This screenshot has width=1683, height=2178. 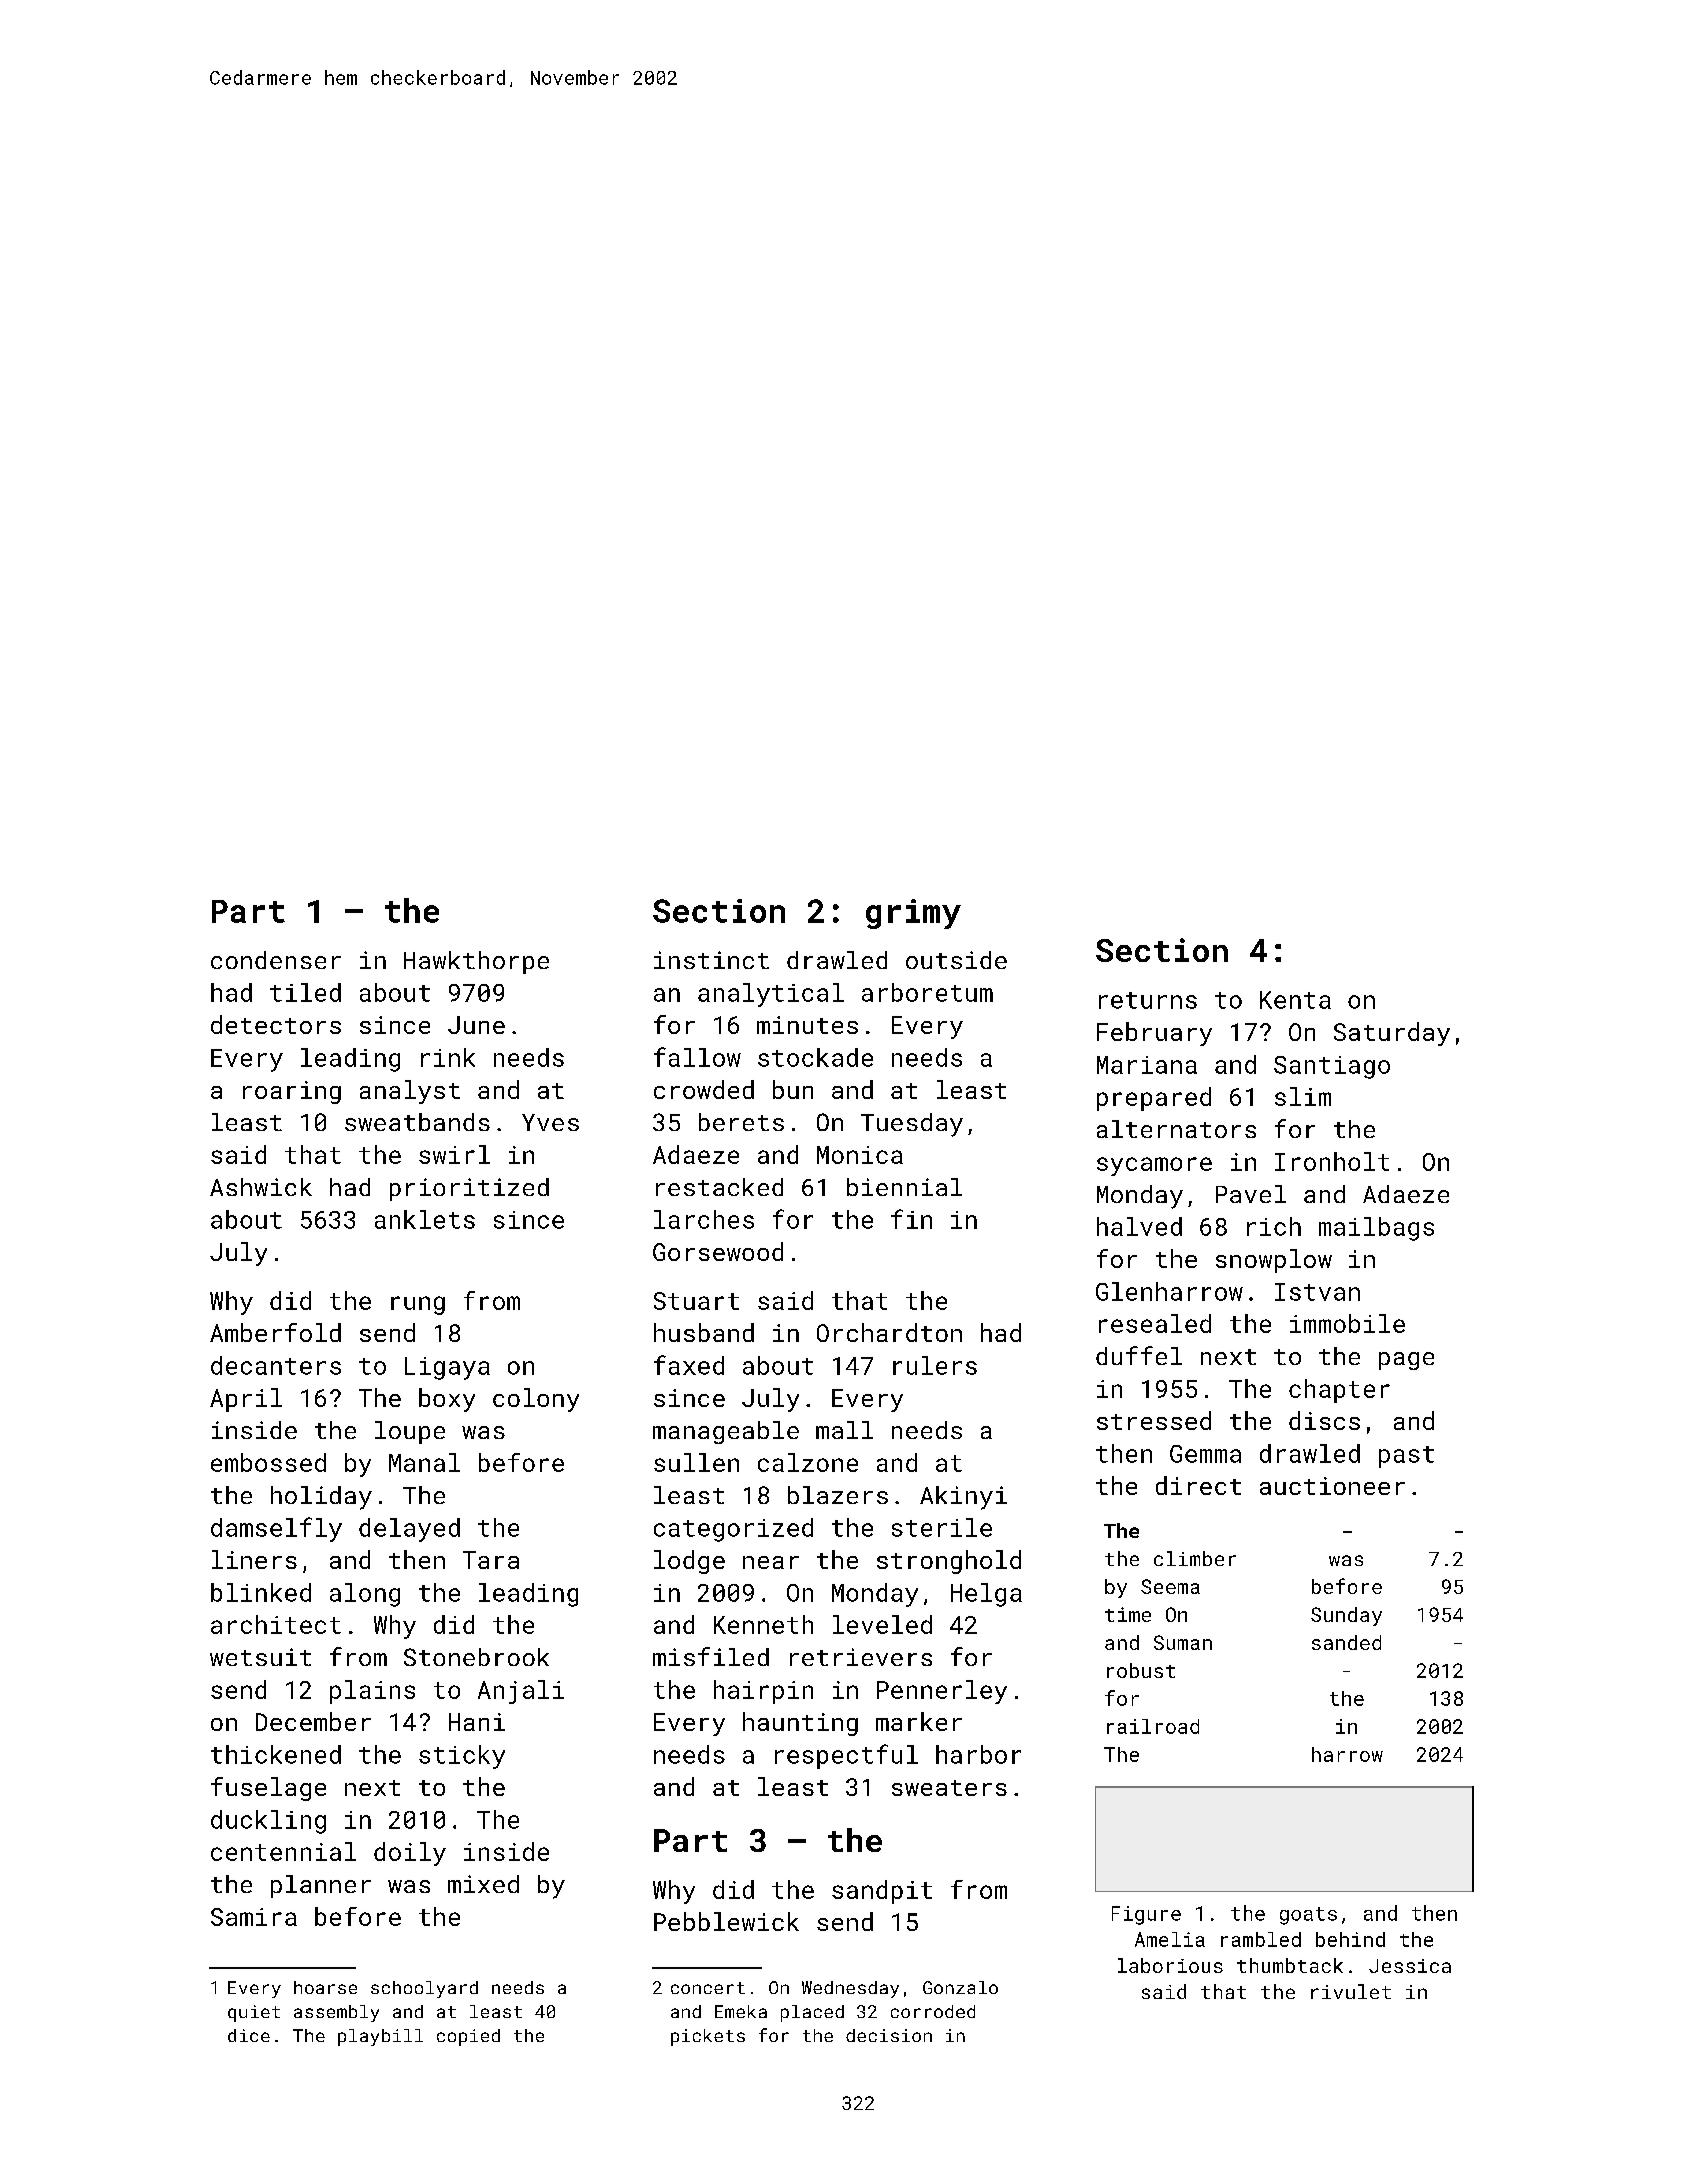 What do you see at coordinates (718, 1251) in the screenshot?
I see `Gorsewood` at bounding box center [718, 1251].
